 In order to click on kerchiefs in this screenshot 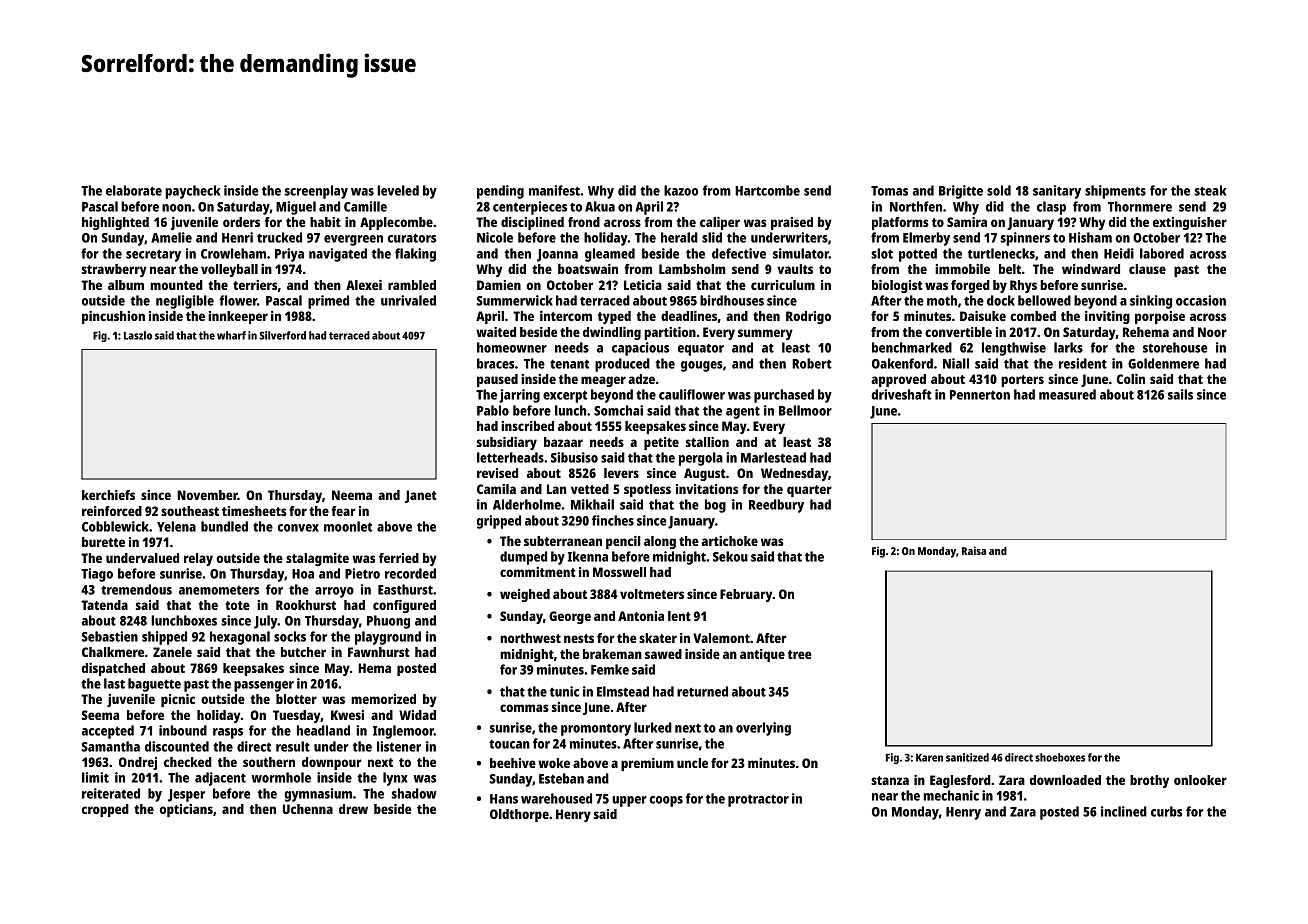, I will do `click(108, 495)`.
